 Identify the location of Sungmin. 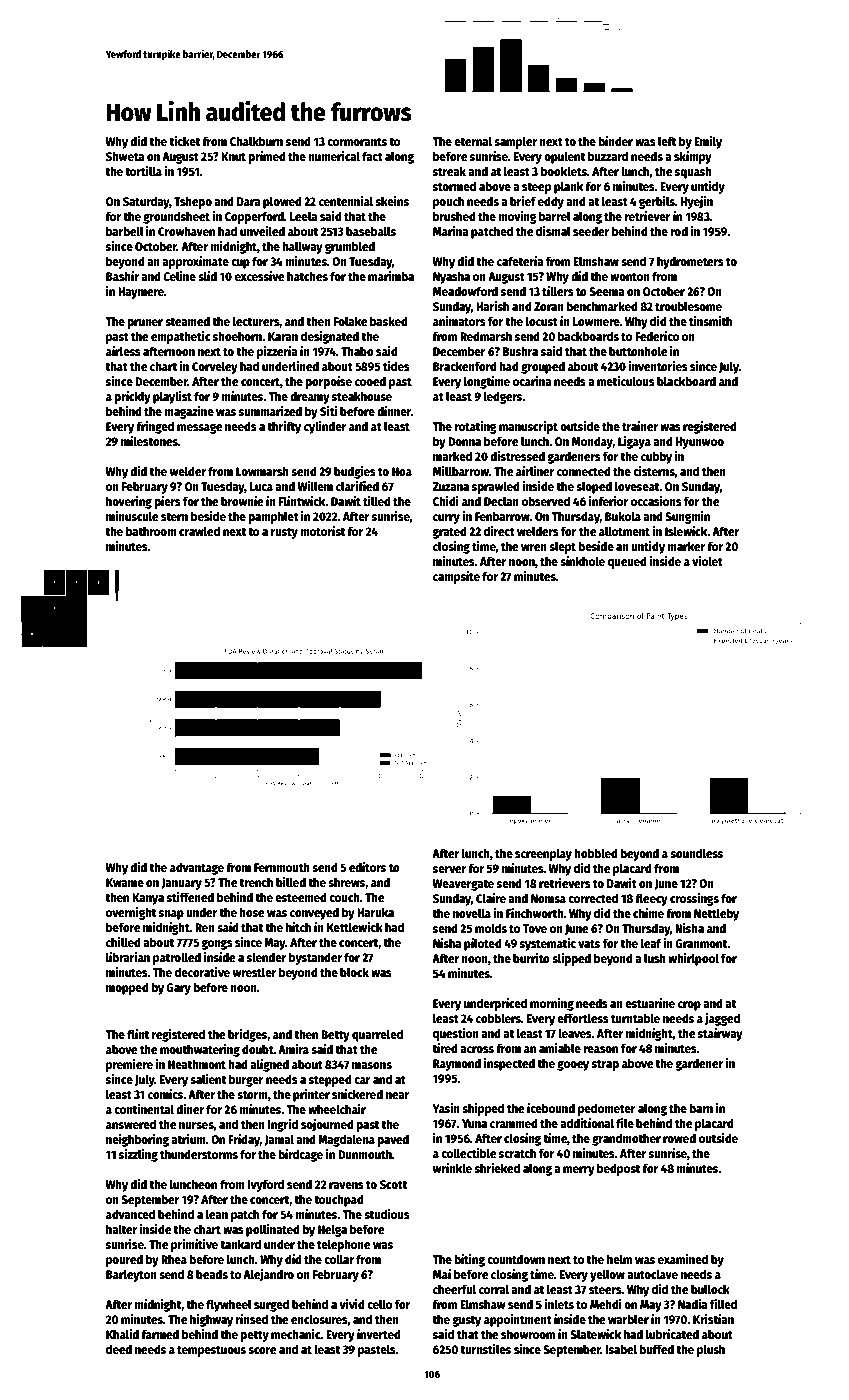
(687, 517).
